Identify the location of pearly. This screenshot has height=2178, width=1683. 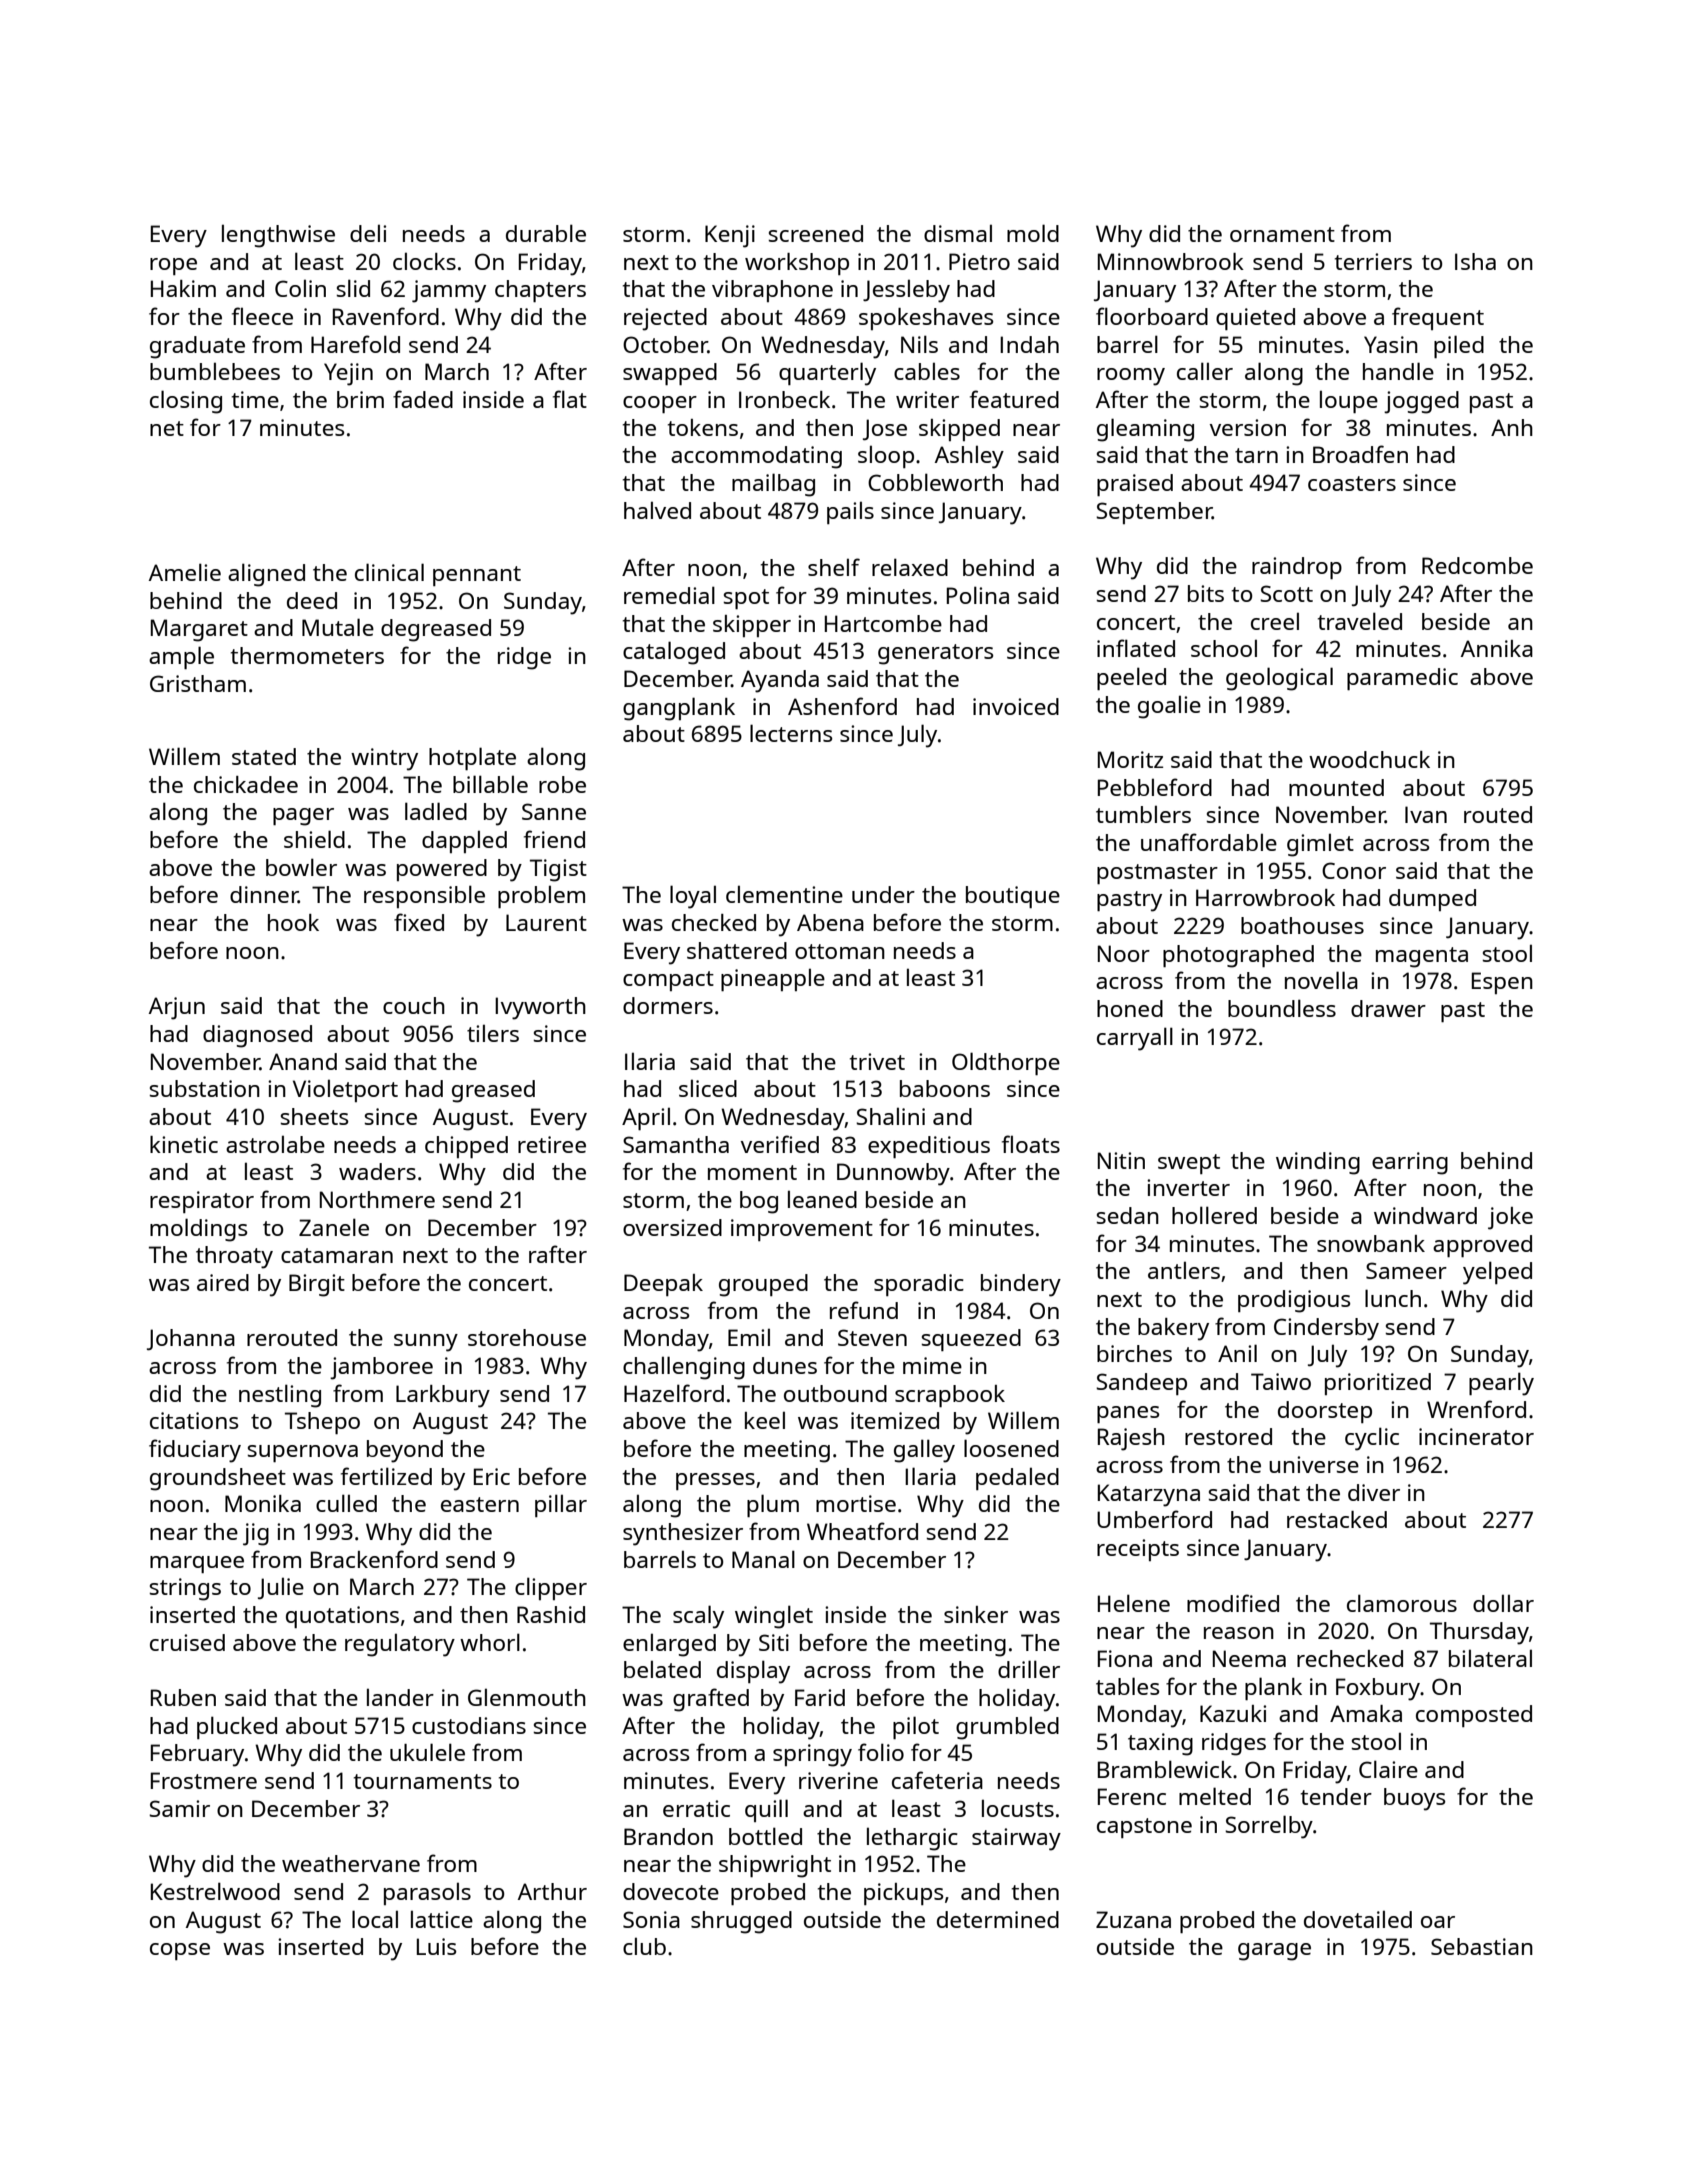
(1501, 1384).
